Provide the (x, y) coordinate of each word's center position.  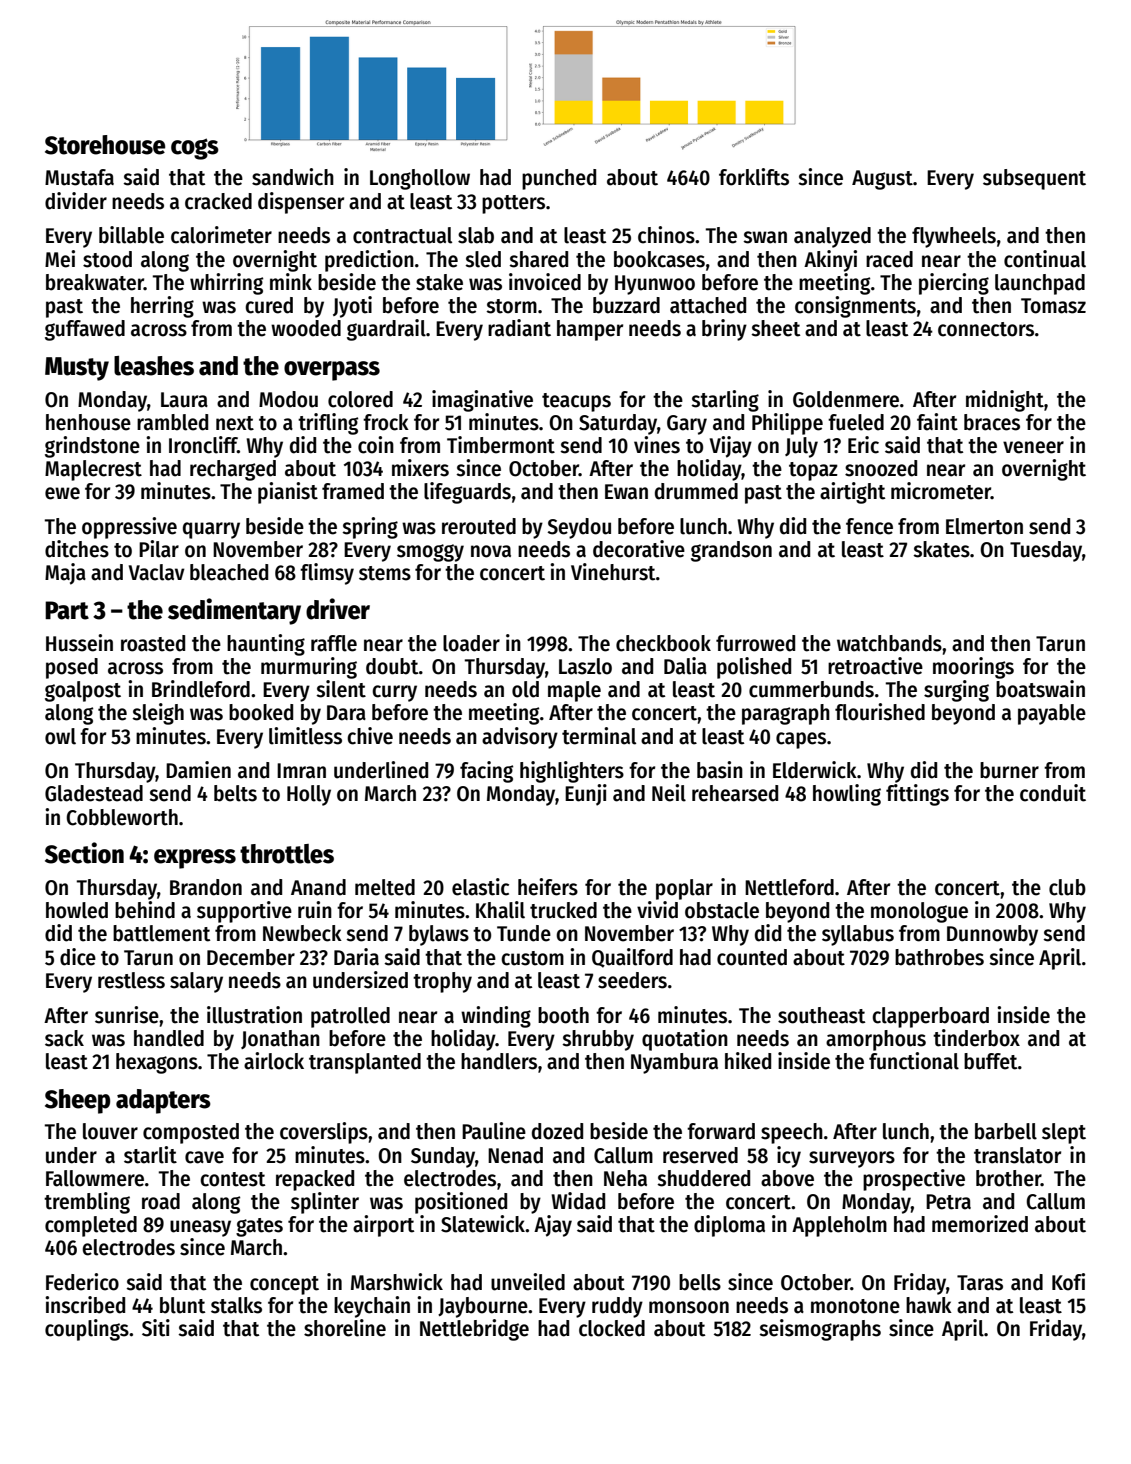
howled (77, 910)
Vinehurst (613, 572)
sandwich (293, 177)
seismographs (820, 1330)
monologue (919, 912)
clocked (612, 1328)
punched (559, 179)
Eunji (586, 795)
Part (67, 610)
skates (941, 549)
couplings (87, 1330)
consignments (855, 307)
